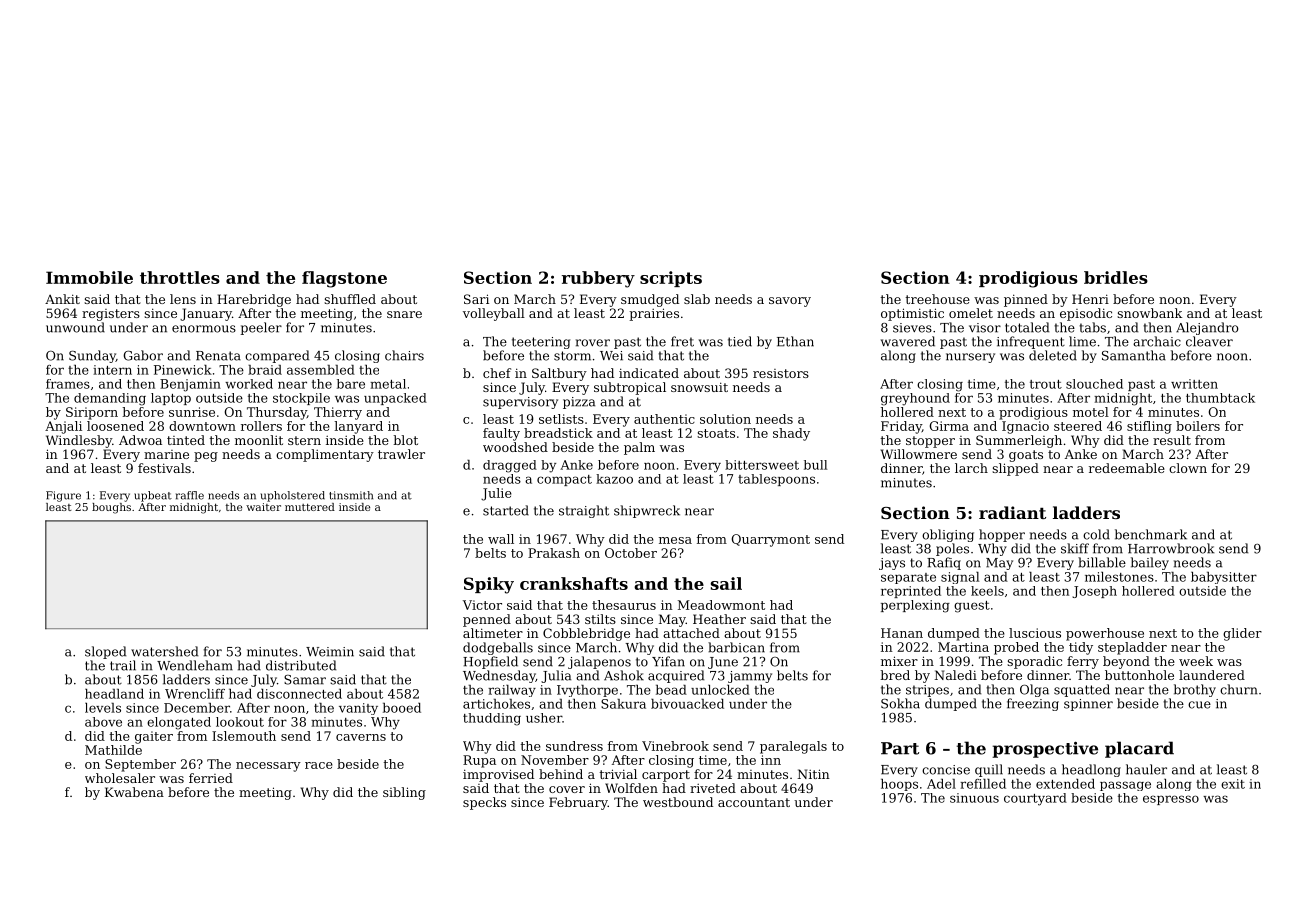  Describe the element at coordinates (111, 508) in the screenshot. I see `boughs` at that location.
